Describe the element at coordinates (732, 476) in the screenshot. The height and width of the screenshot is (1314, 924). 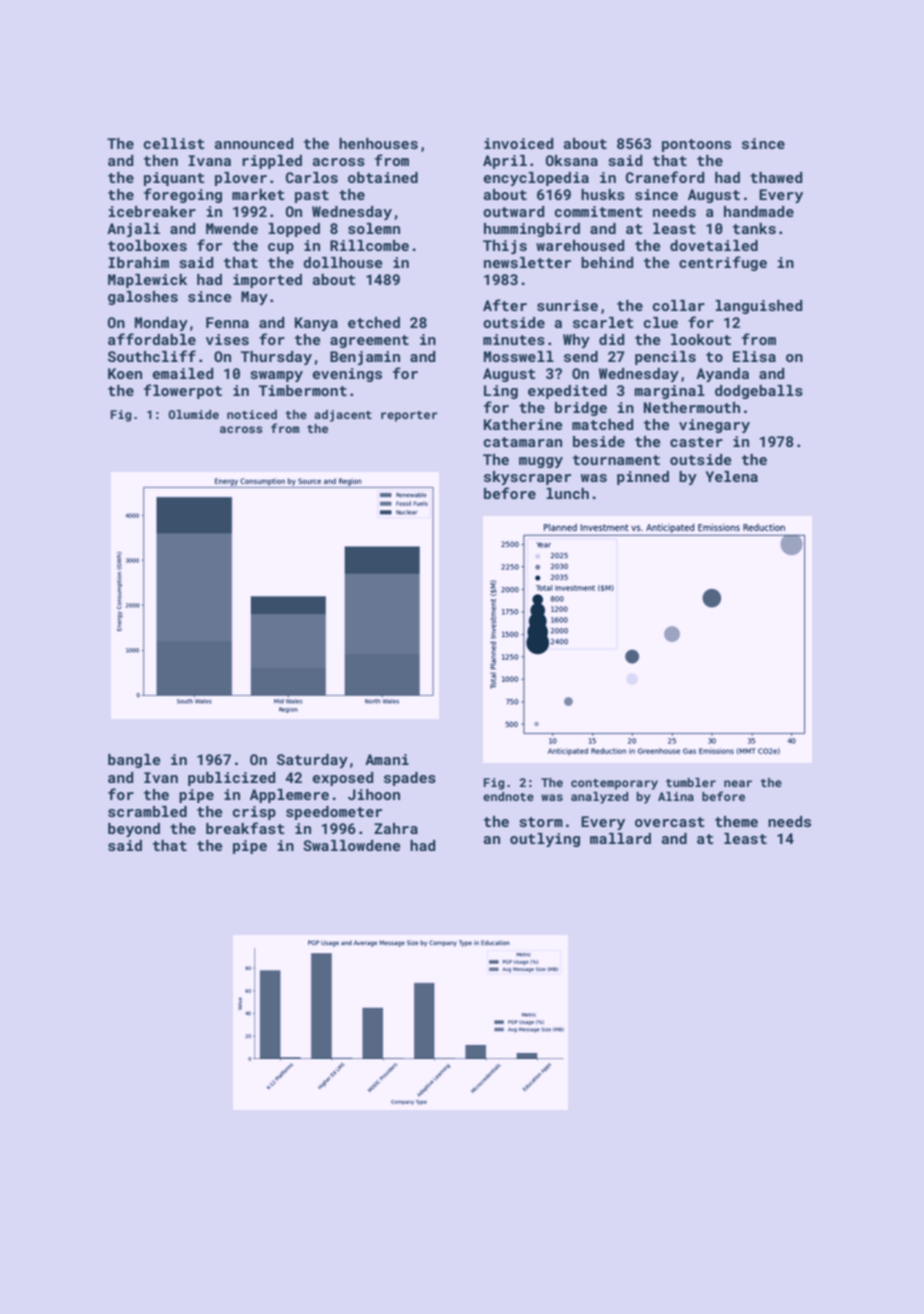
I see `Yelena` at that location.
